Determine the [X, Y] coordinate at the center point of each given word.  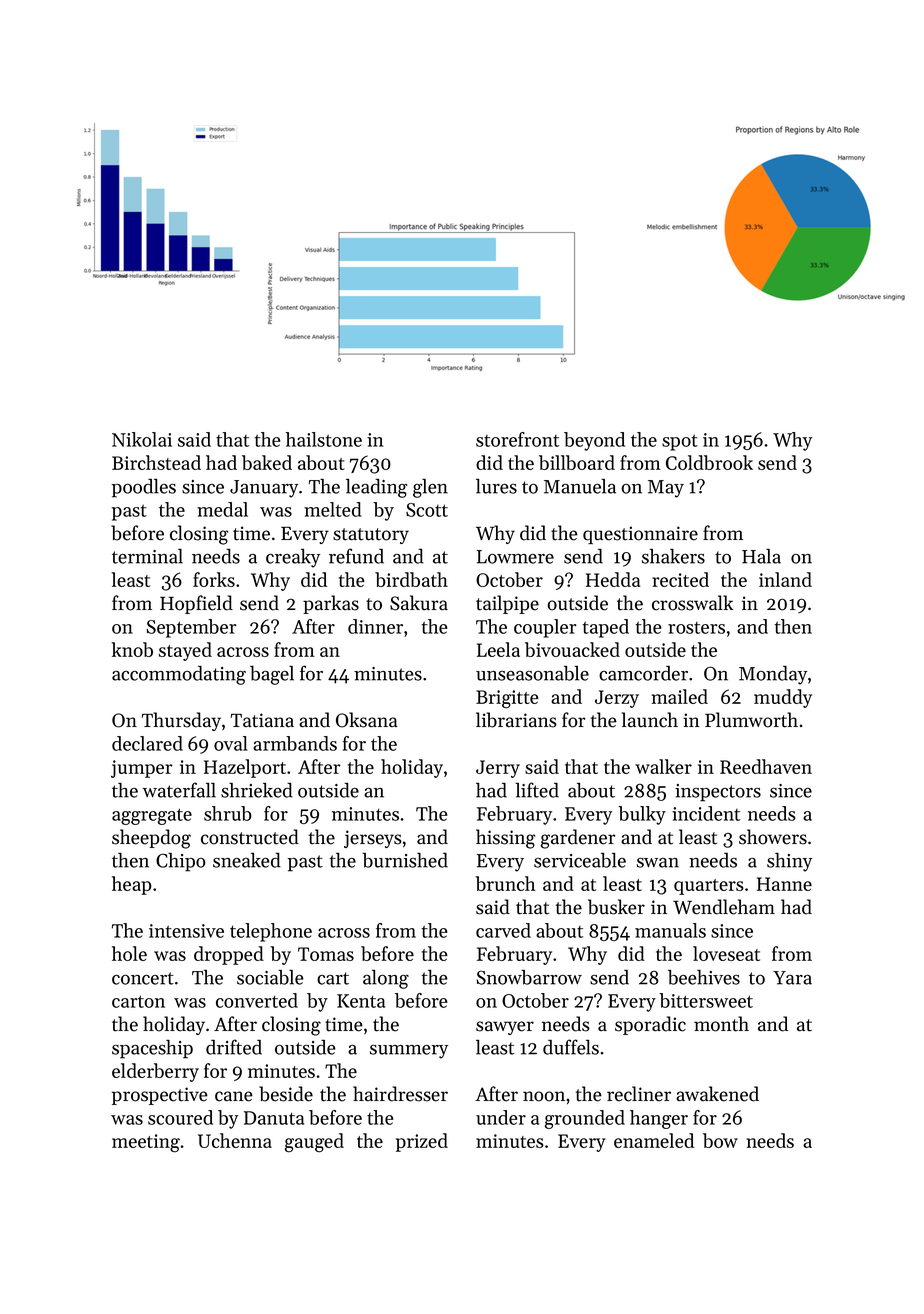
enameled [654, 1140]
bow [720, 1140]
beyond [594, 441]
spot [680, 443]
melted [333, 509]
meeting [146, 1143]
